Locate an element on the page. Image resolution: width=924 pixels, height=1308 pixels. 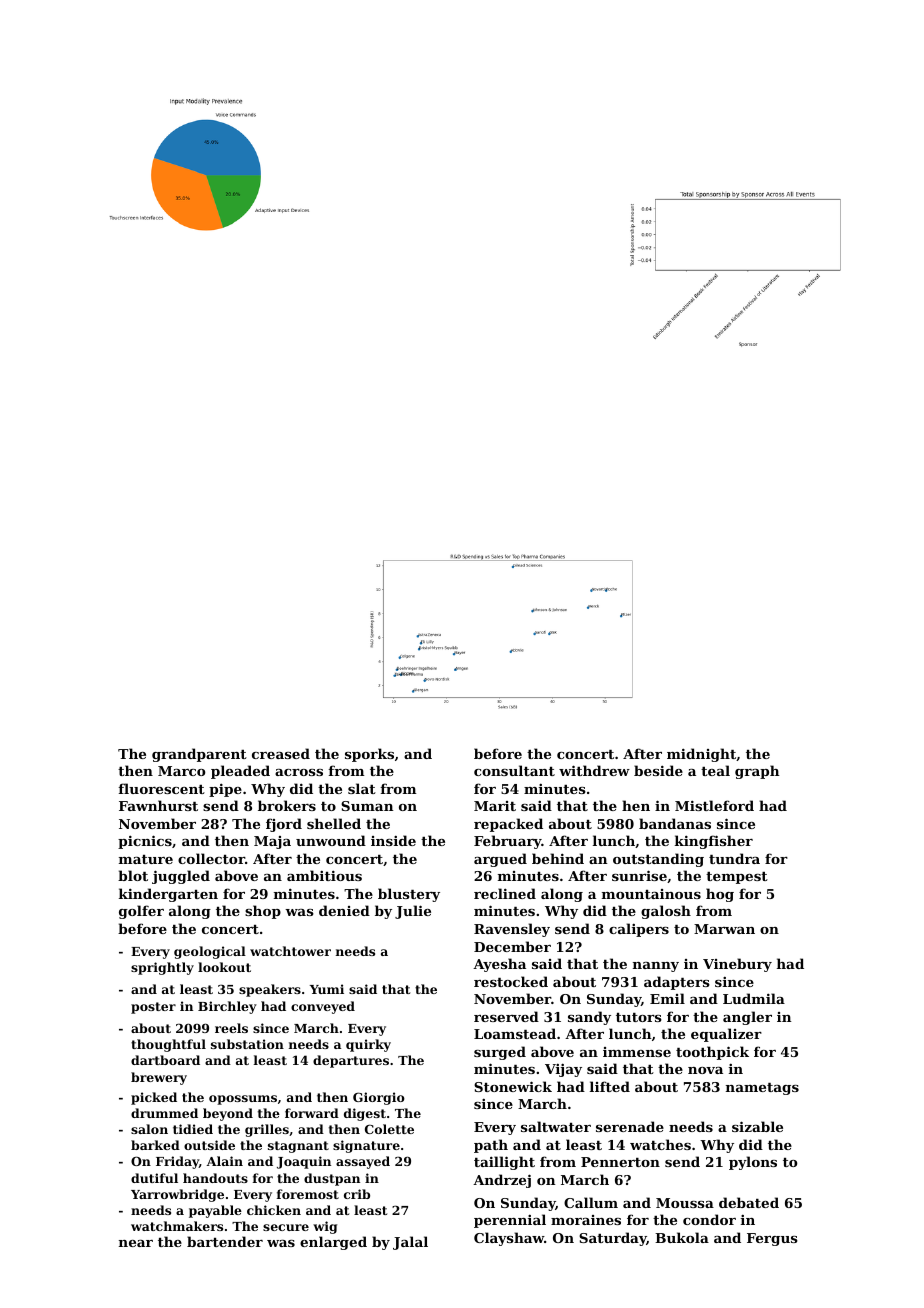
graph is located at coordinates (757, 772).
